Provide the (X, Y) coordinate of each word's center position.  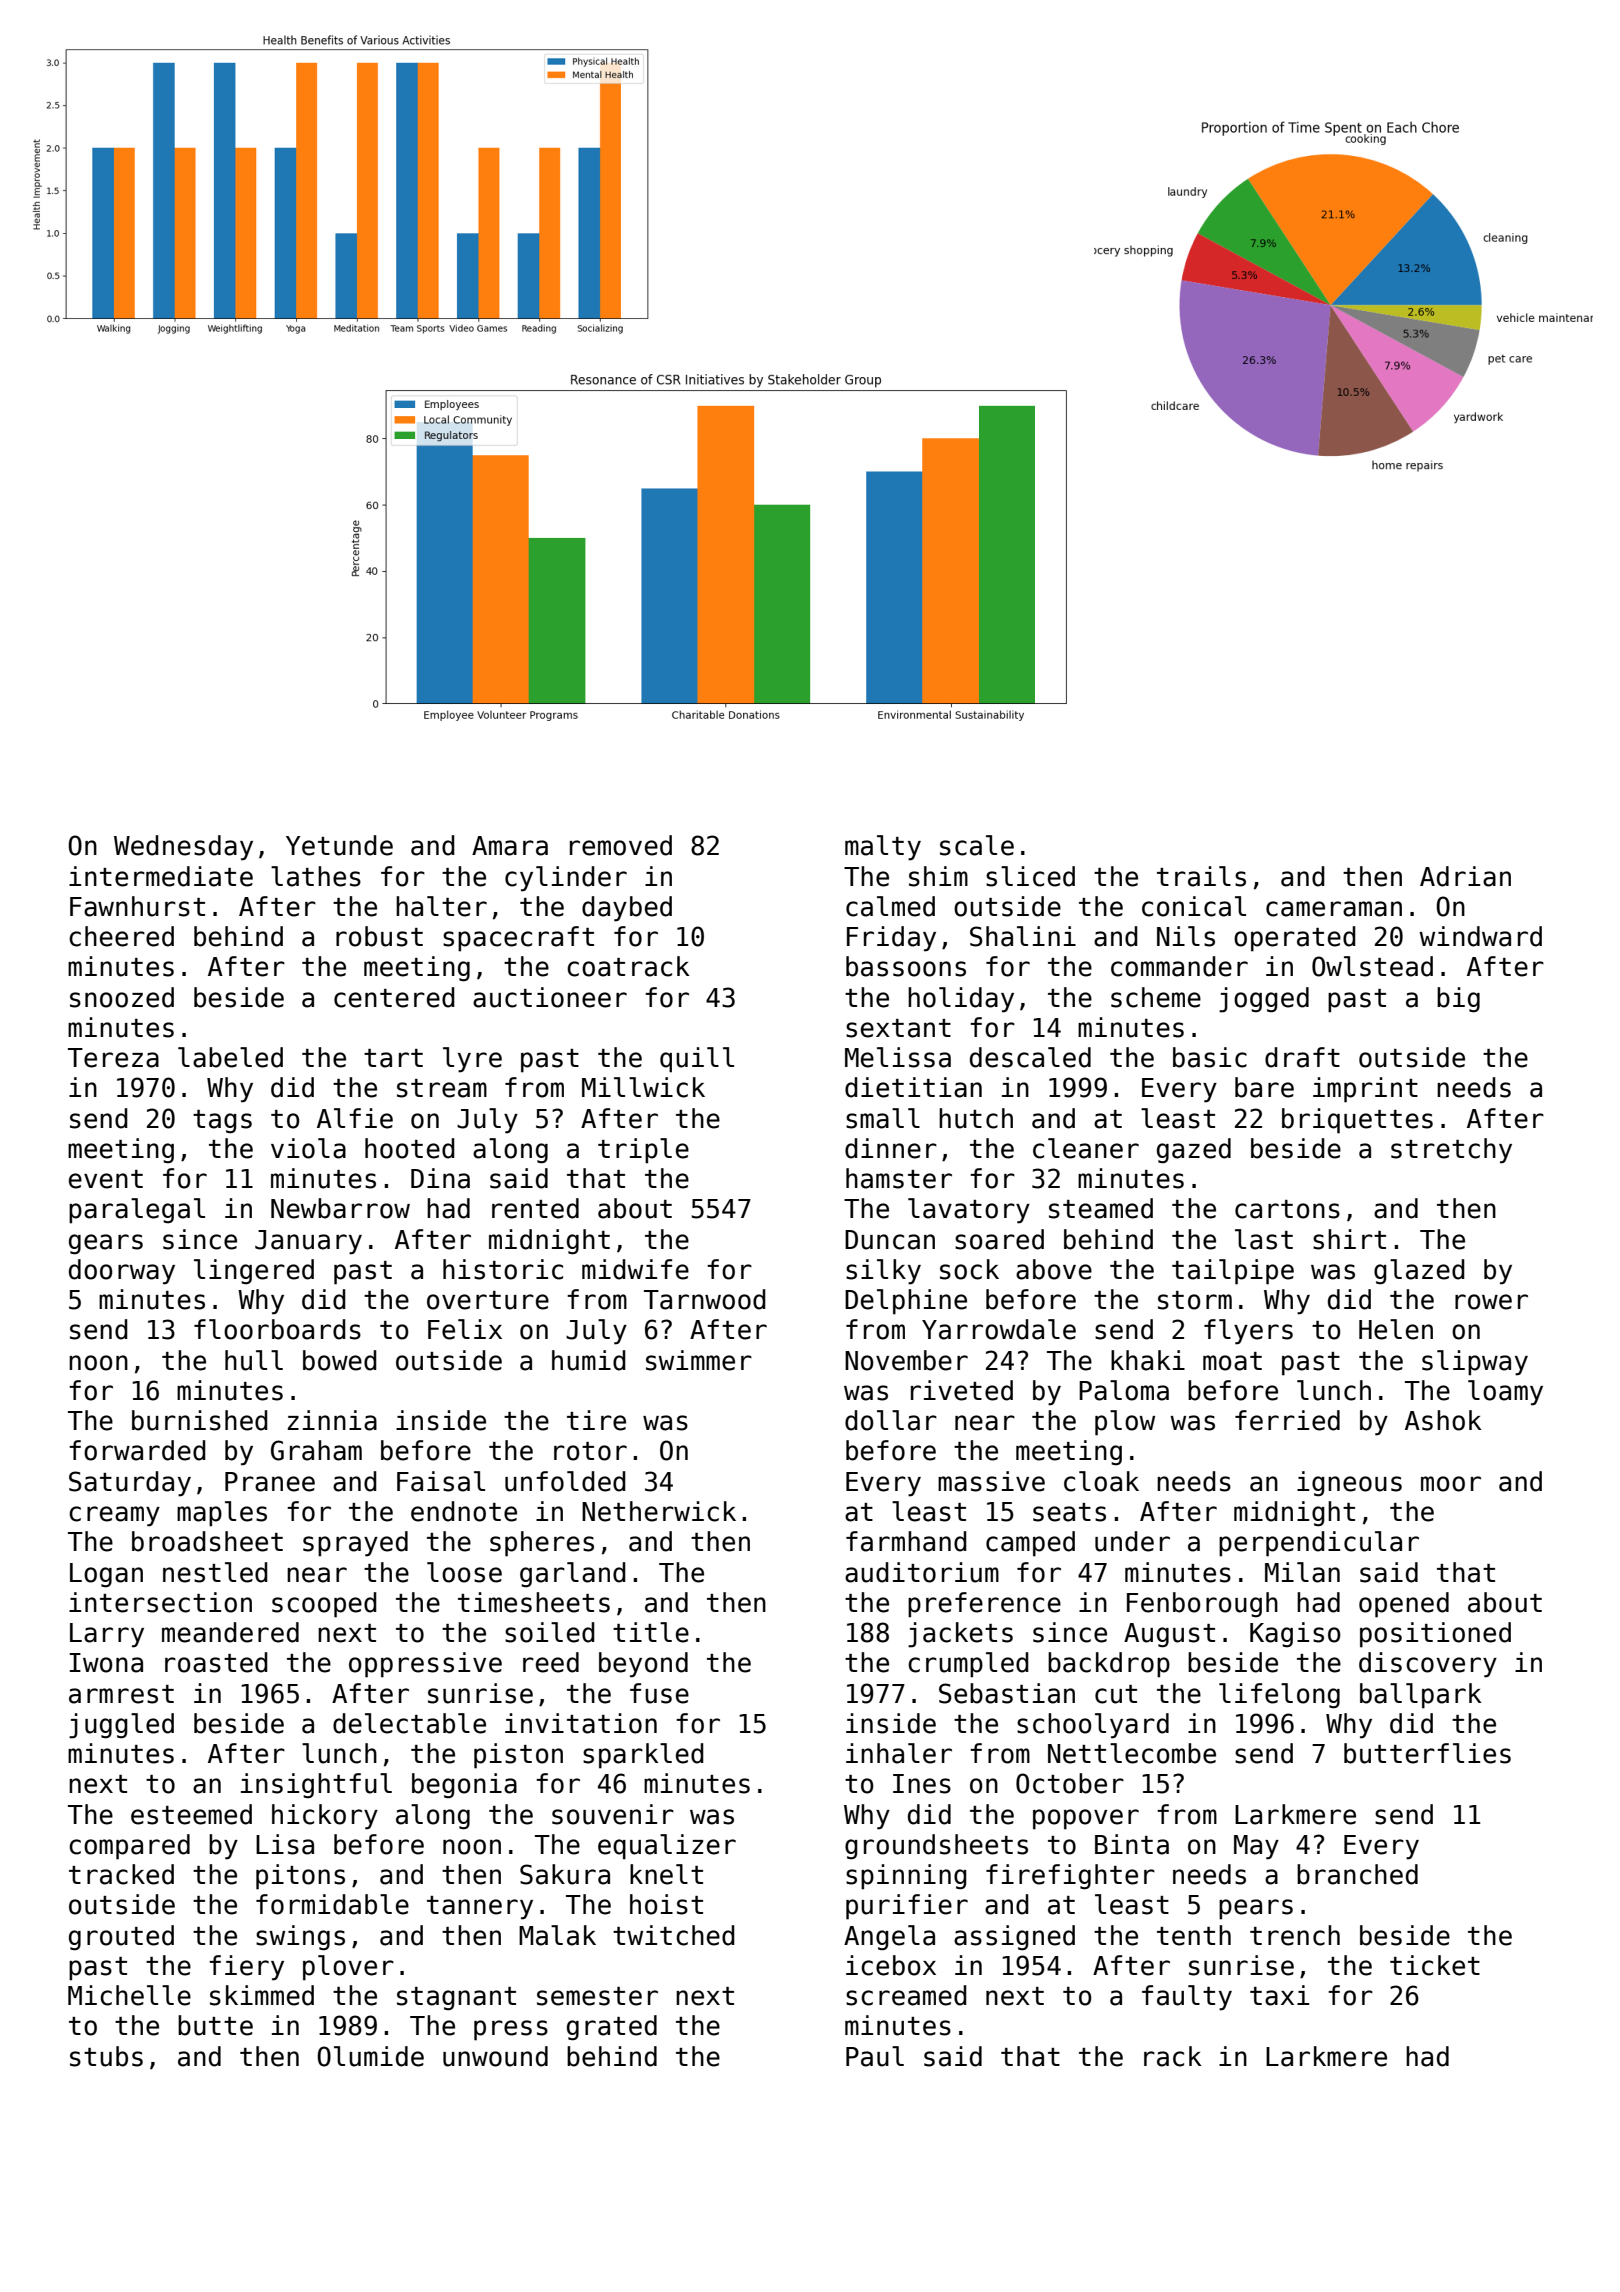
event (106, 1179)
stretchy (1451, 1151)
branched (1357, 1874)
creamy (114, 1516)
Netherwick (659, 1511)
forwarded (137, 1450)
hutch (976, 1118)
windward (1480, 936)
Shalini (1023, 936)
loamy (1505, 1393)
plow (1125, 1423)
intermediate (161, 876)
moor (1451, 1484)
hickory (325, 1817)
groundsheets (936, 1847)
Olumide (370, 2056)
